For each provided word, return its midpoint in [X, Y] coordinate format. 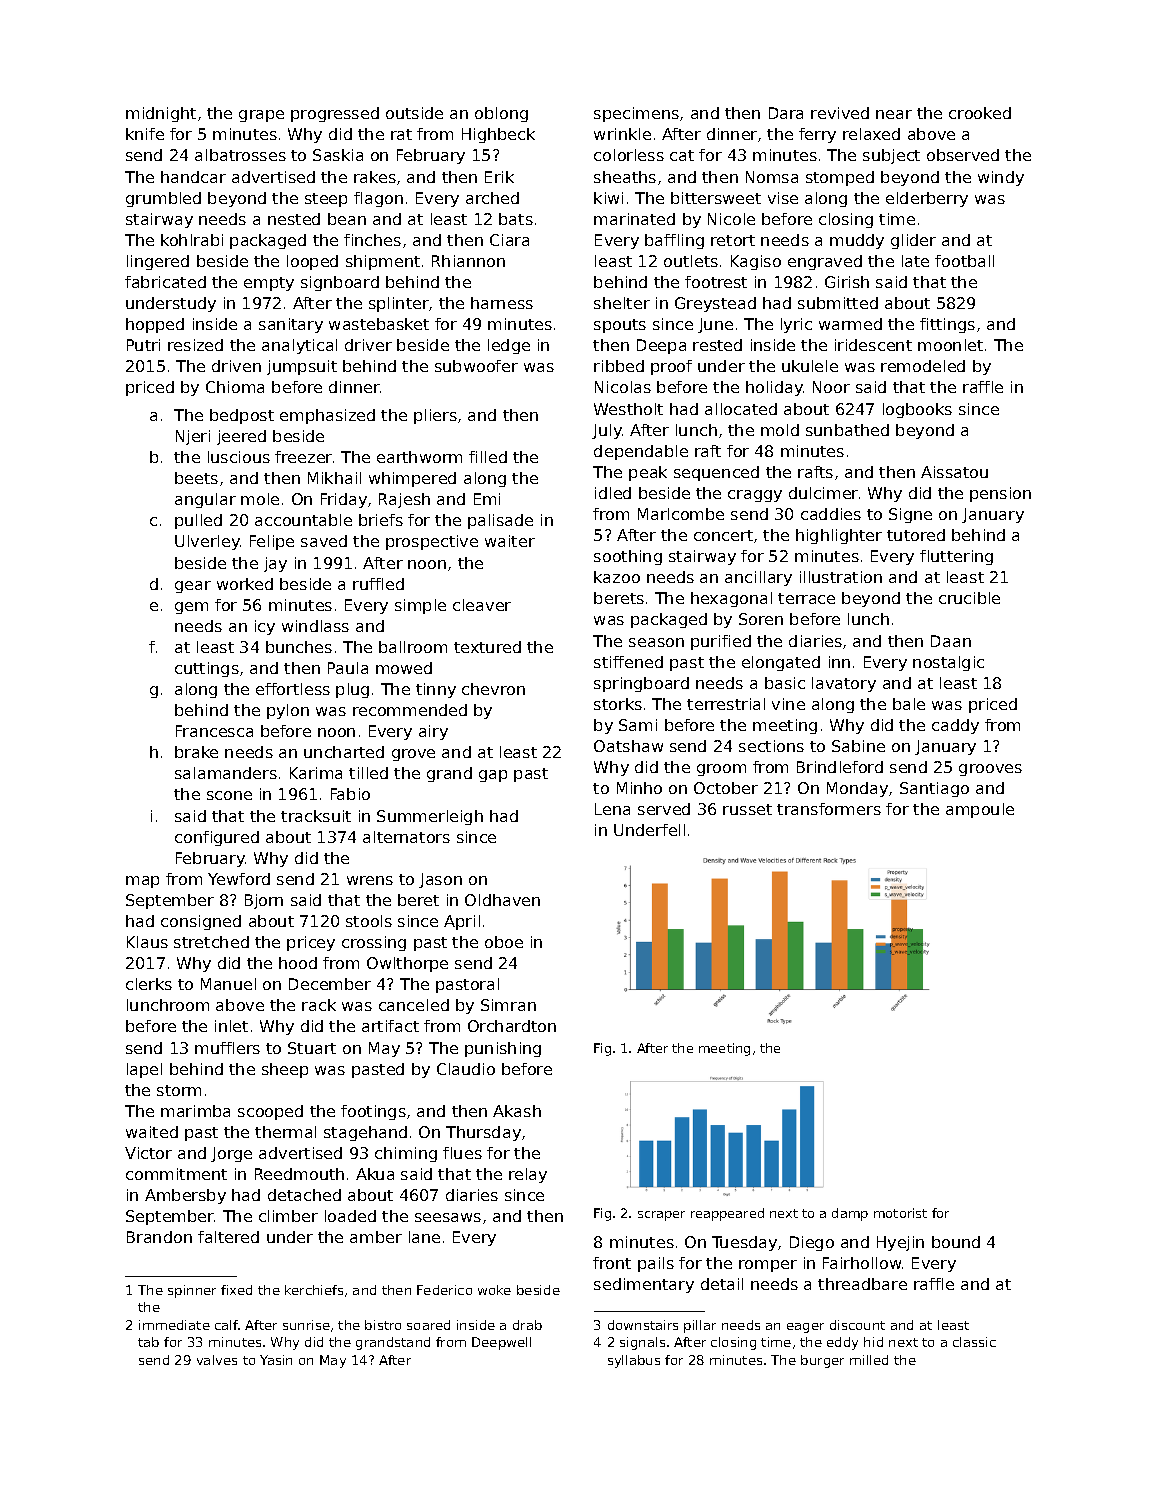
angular [205, 500]
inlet [231, 1026]
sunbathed [847, 430]
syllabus [634, 1361]
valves [217, 1360]
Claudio [466, 1069]
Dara [786, 113]
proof [671, 367]
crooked [980, 113]
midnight [161, 114]
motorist [900, 1213]
